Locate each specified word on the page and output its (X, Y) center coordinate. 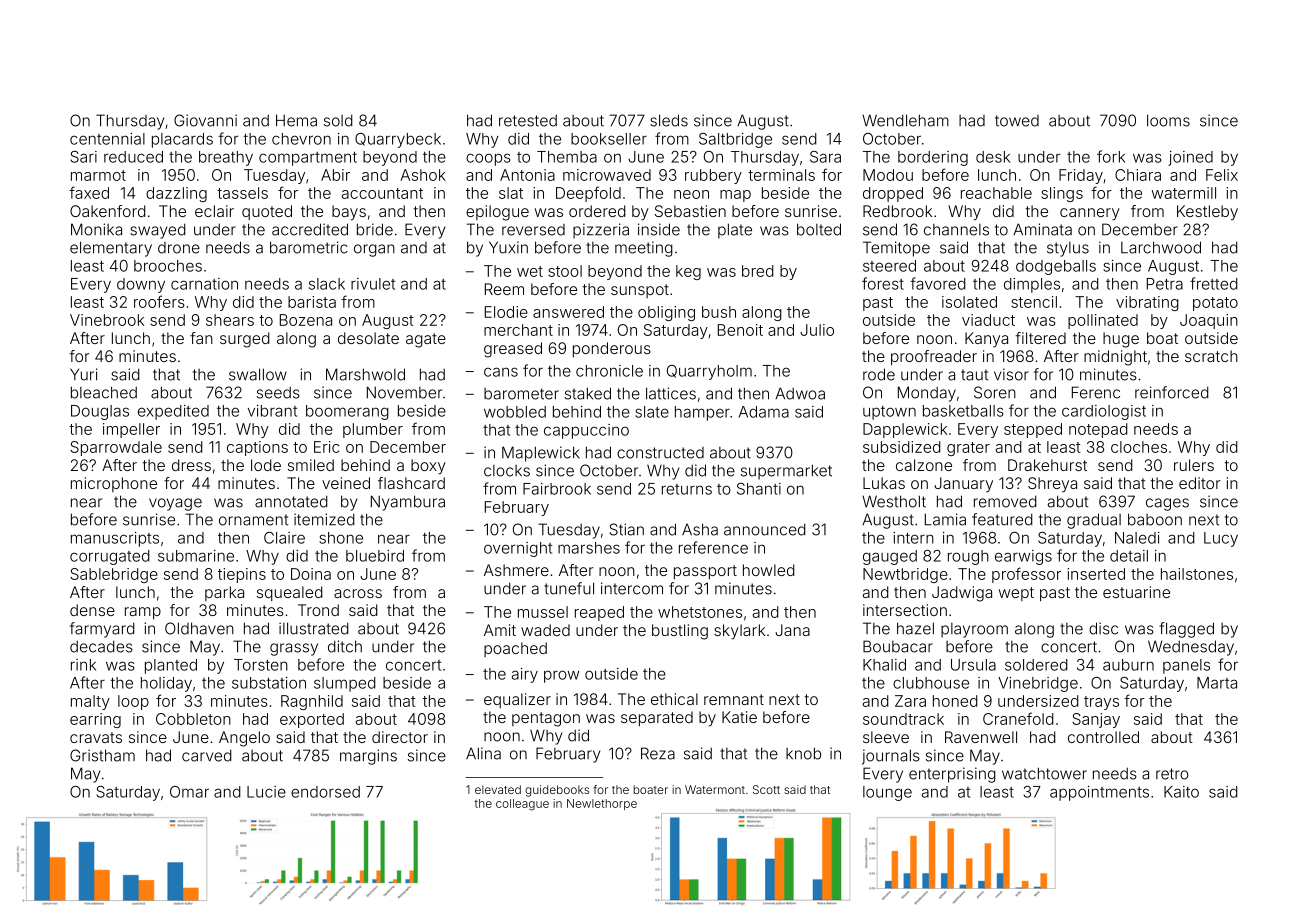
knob (803, 753)
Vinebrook (107, 320)
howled (769, 570)
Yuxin (508, 247)
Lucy (1221, 539)
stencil (1034, 302)
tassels (242, 193)
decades (101, 646)
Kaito (1181, 792)
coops (488, 159)
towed (1017, 121)
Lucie (266, 792)
